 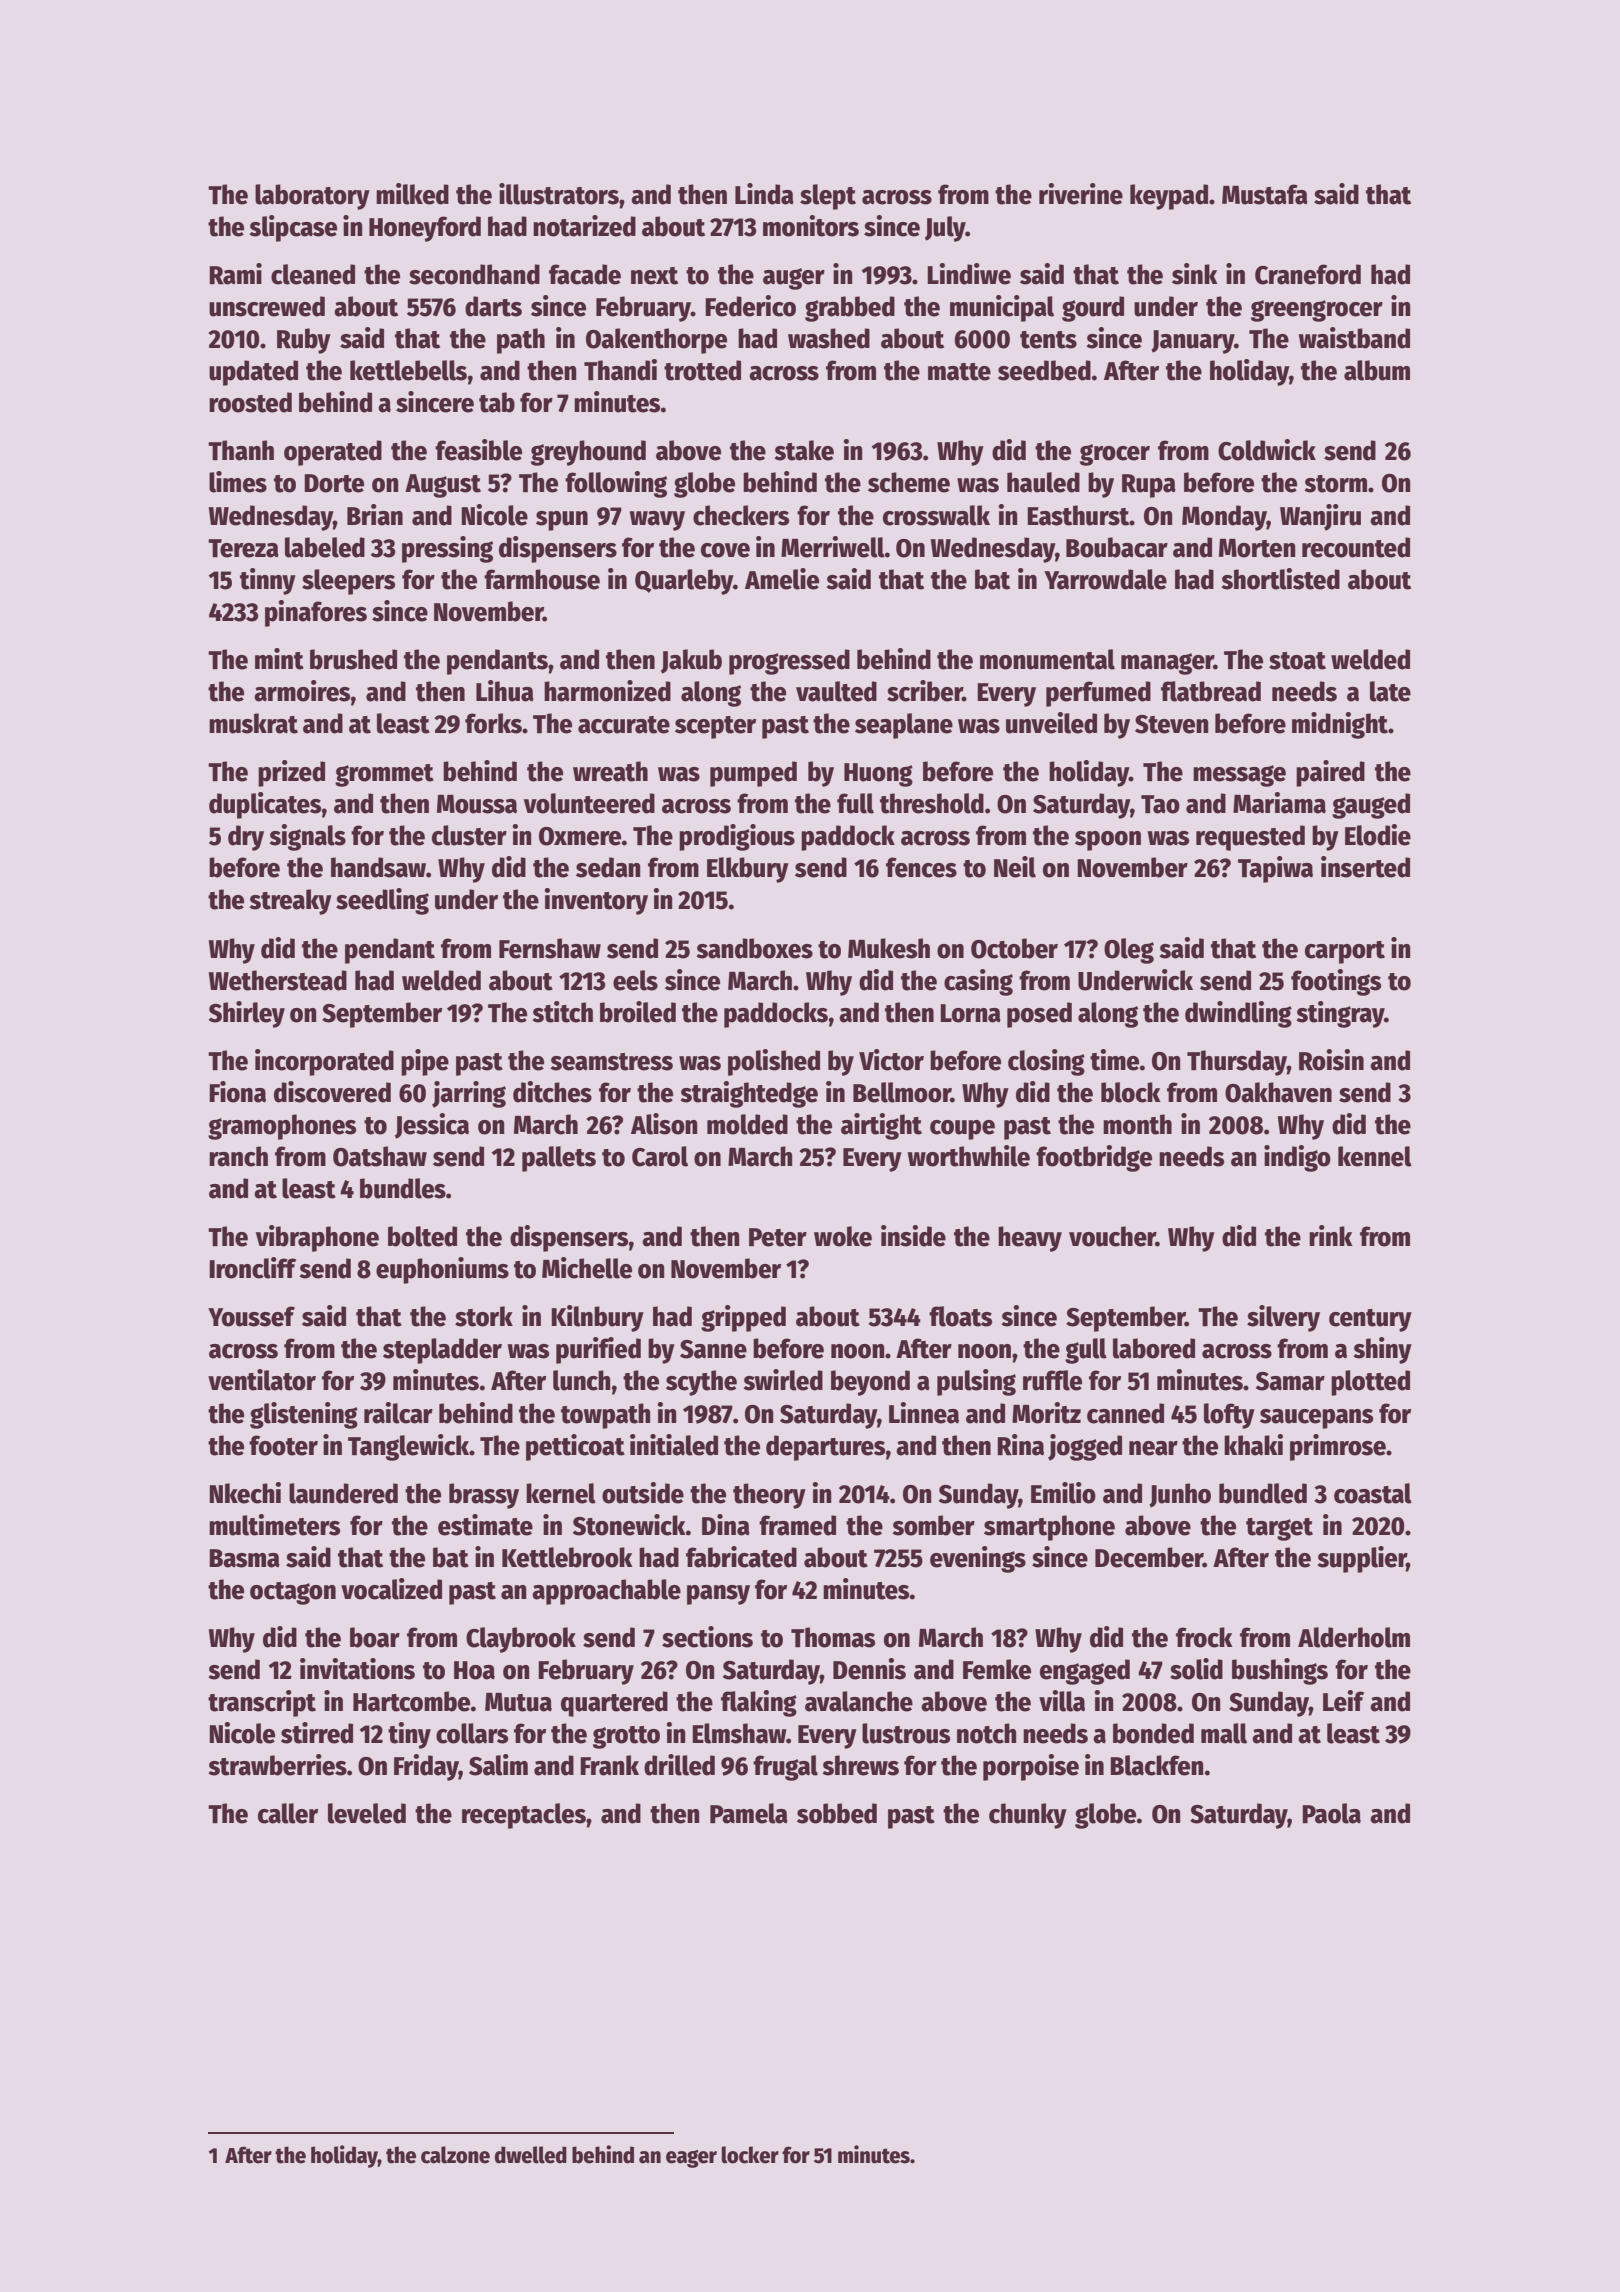 What do you see at coordinates (828, 197) in the image?
I see `slept` at bounding box center [828, 197].
